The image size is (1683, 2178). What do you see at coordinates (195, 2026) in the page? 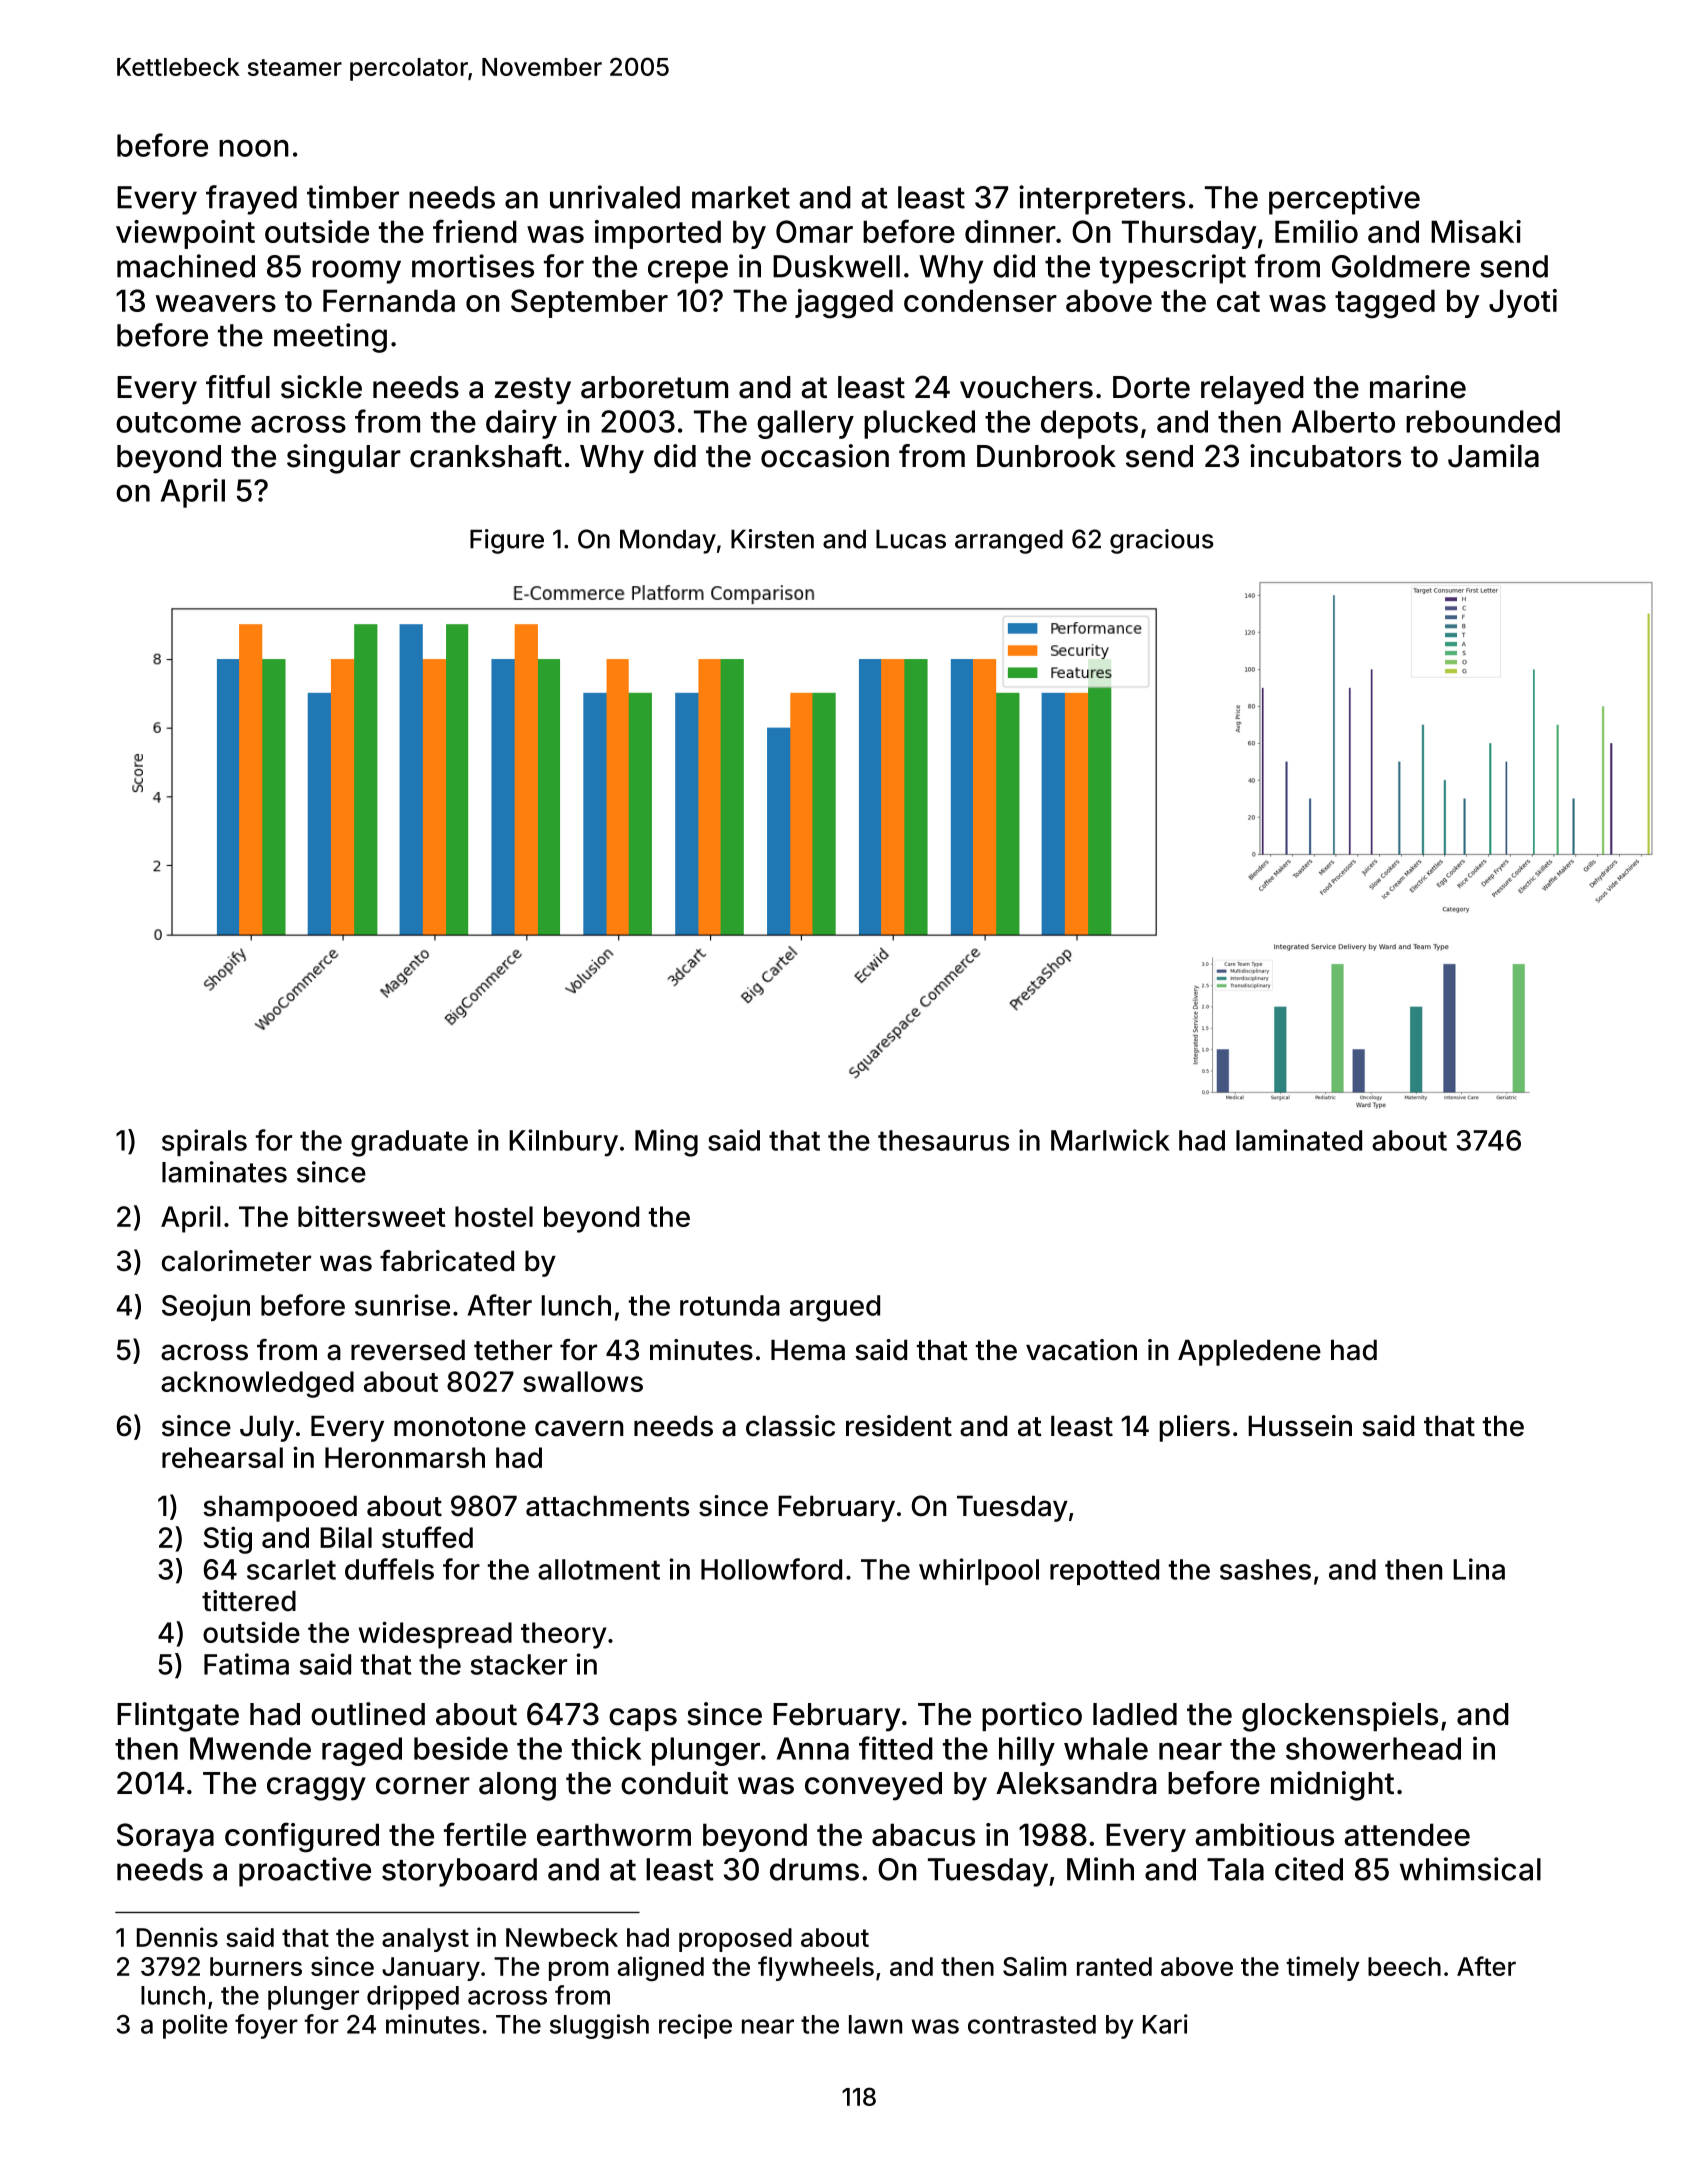
I see `polite` at bounding box center [195, 2026].
